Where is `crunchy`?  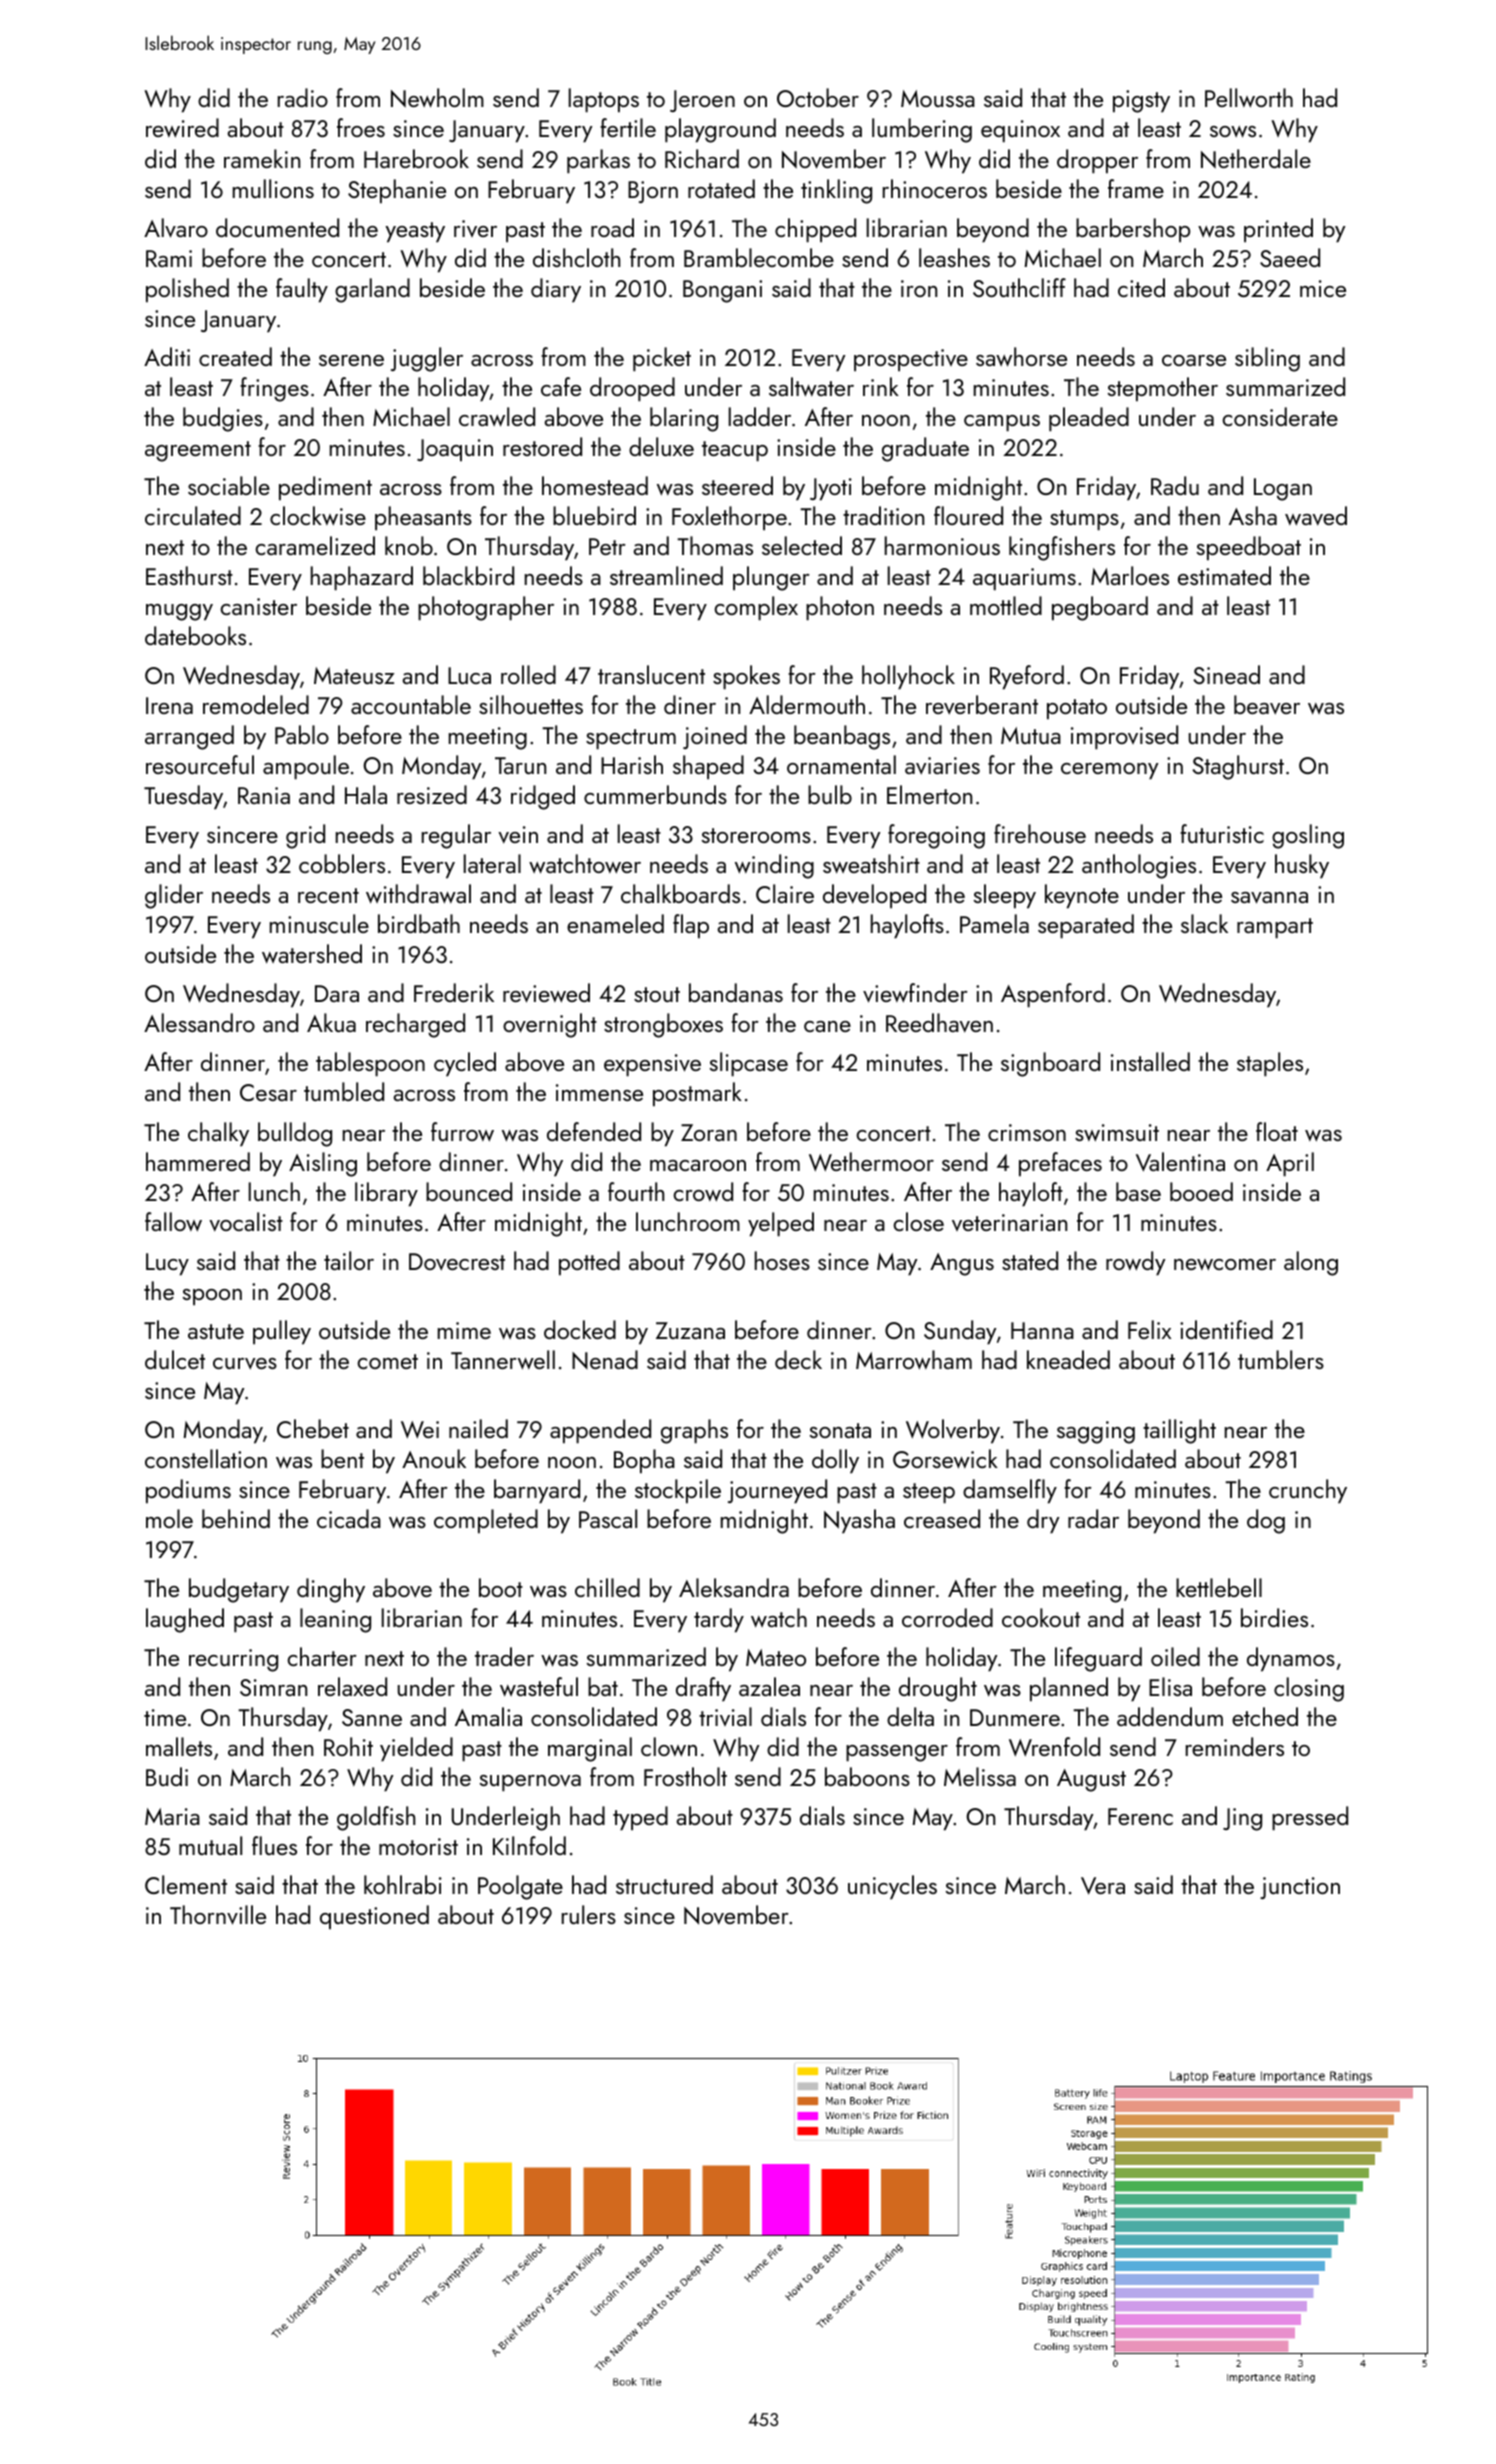
crunchy is located at coordinates (1308, 1491).
